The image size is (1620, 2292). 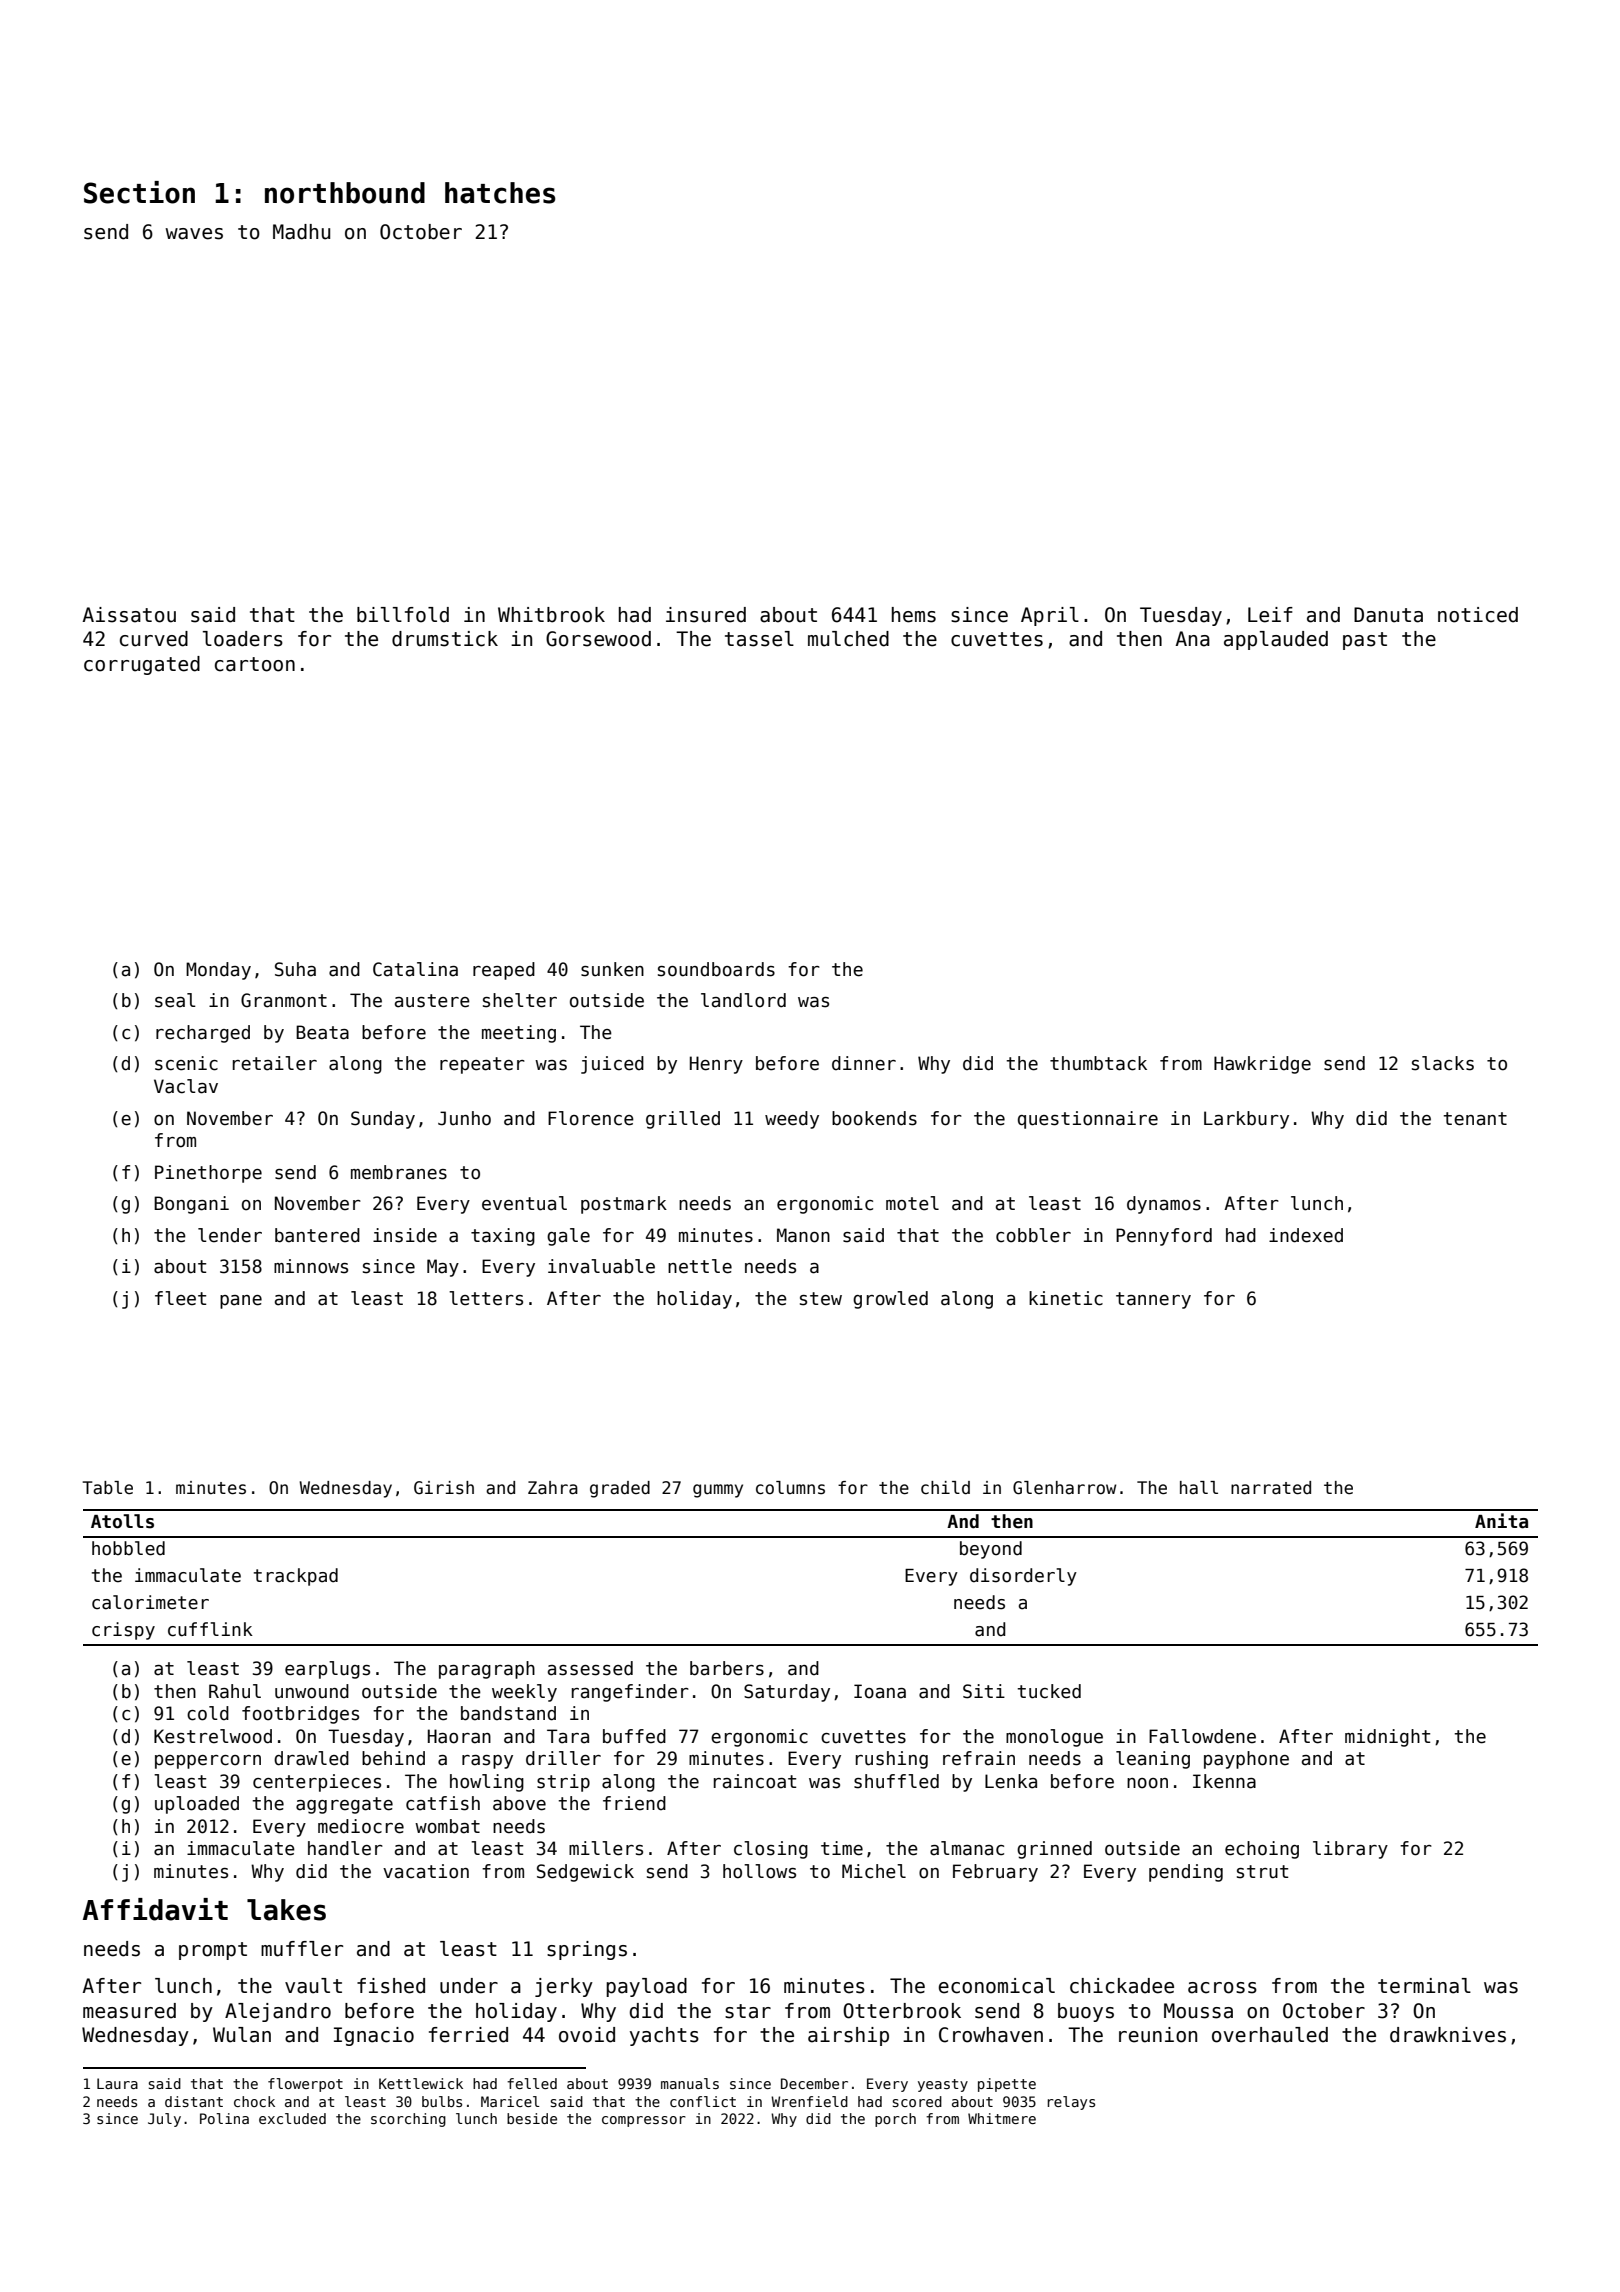 What do you see at coordinates (255, 664) in the screenshot?
I see `cartoon` at bounding box center [255, 664].
